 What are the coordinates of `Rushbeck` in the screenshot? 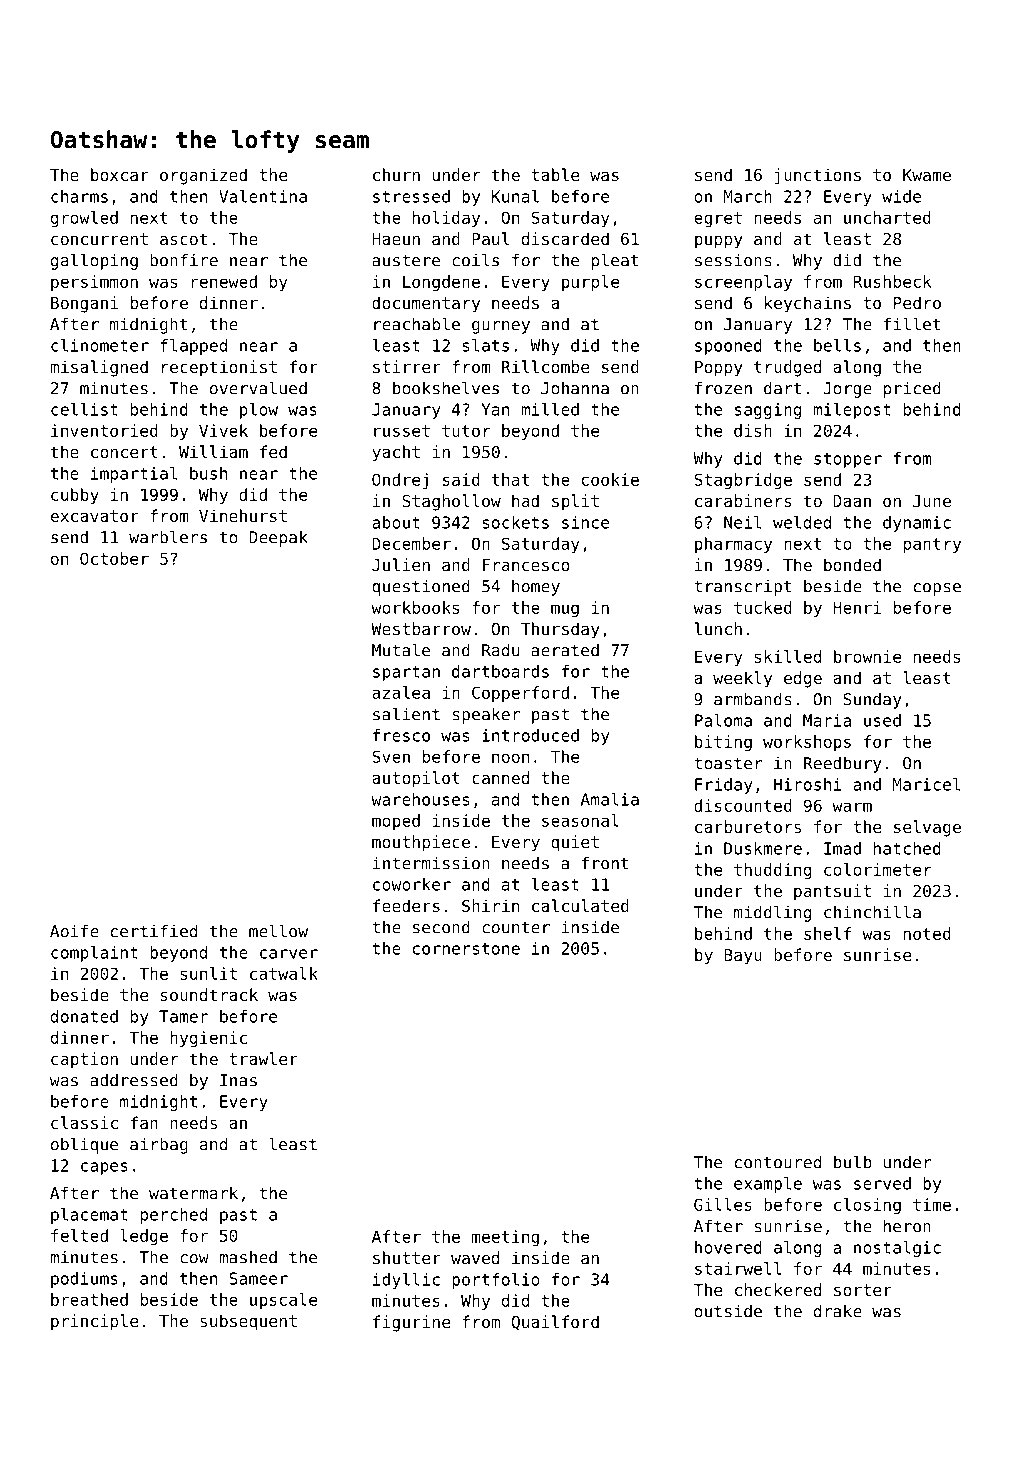 It's located at (892, 281).
